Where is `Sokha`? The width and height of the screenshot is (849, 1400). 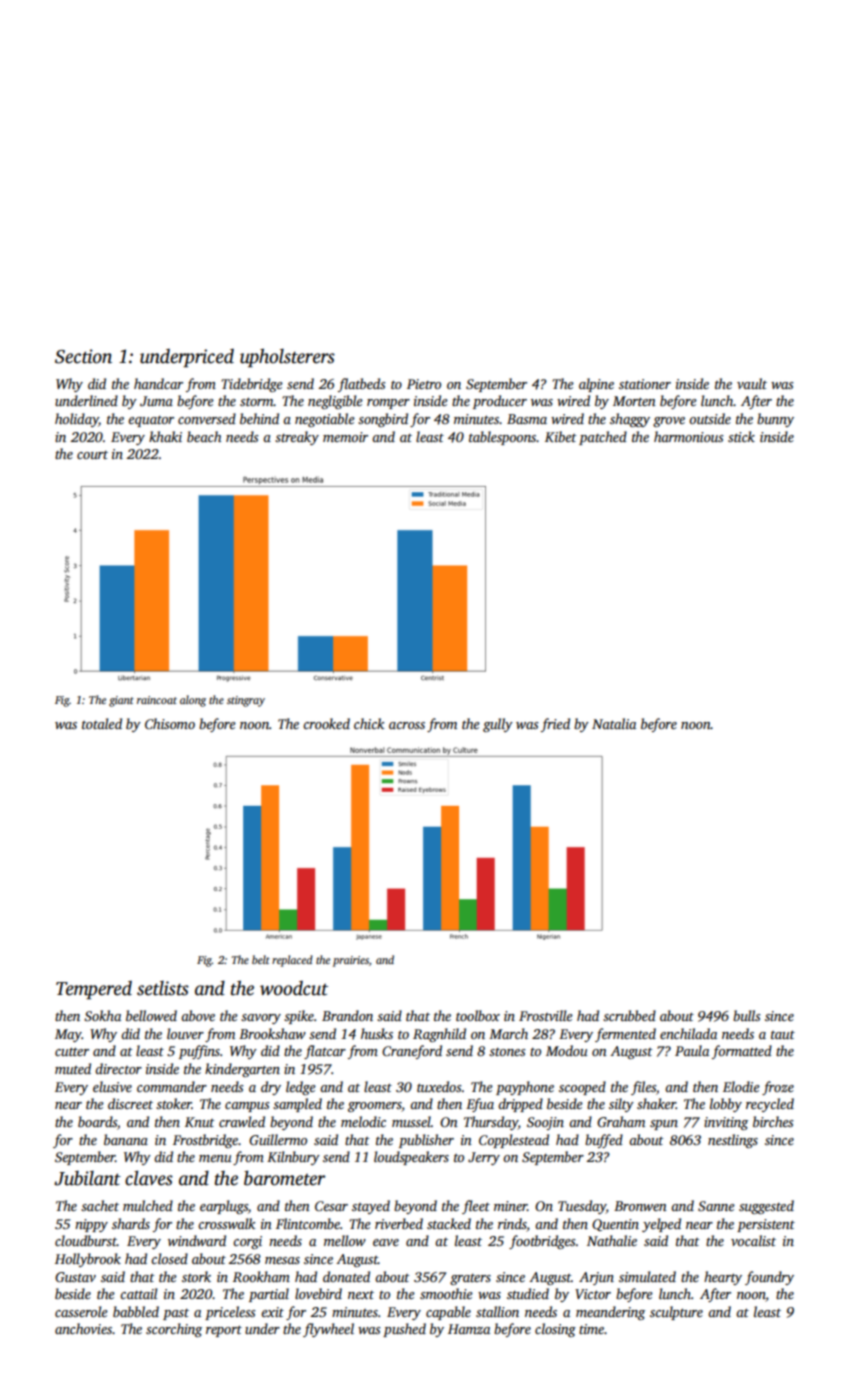 Sokha is located at coordinates (102, 1015).
